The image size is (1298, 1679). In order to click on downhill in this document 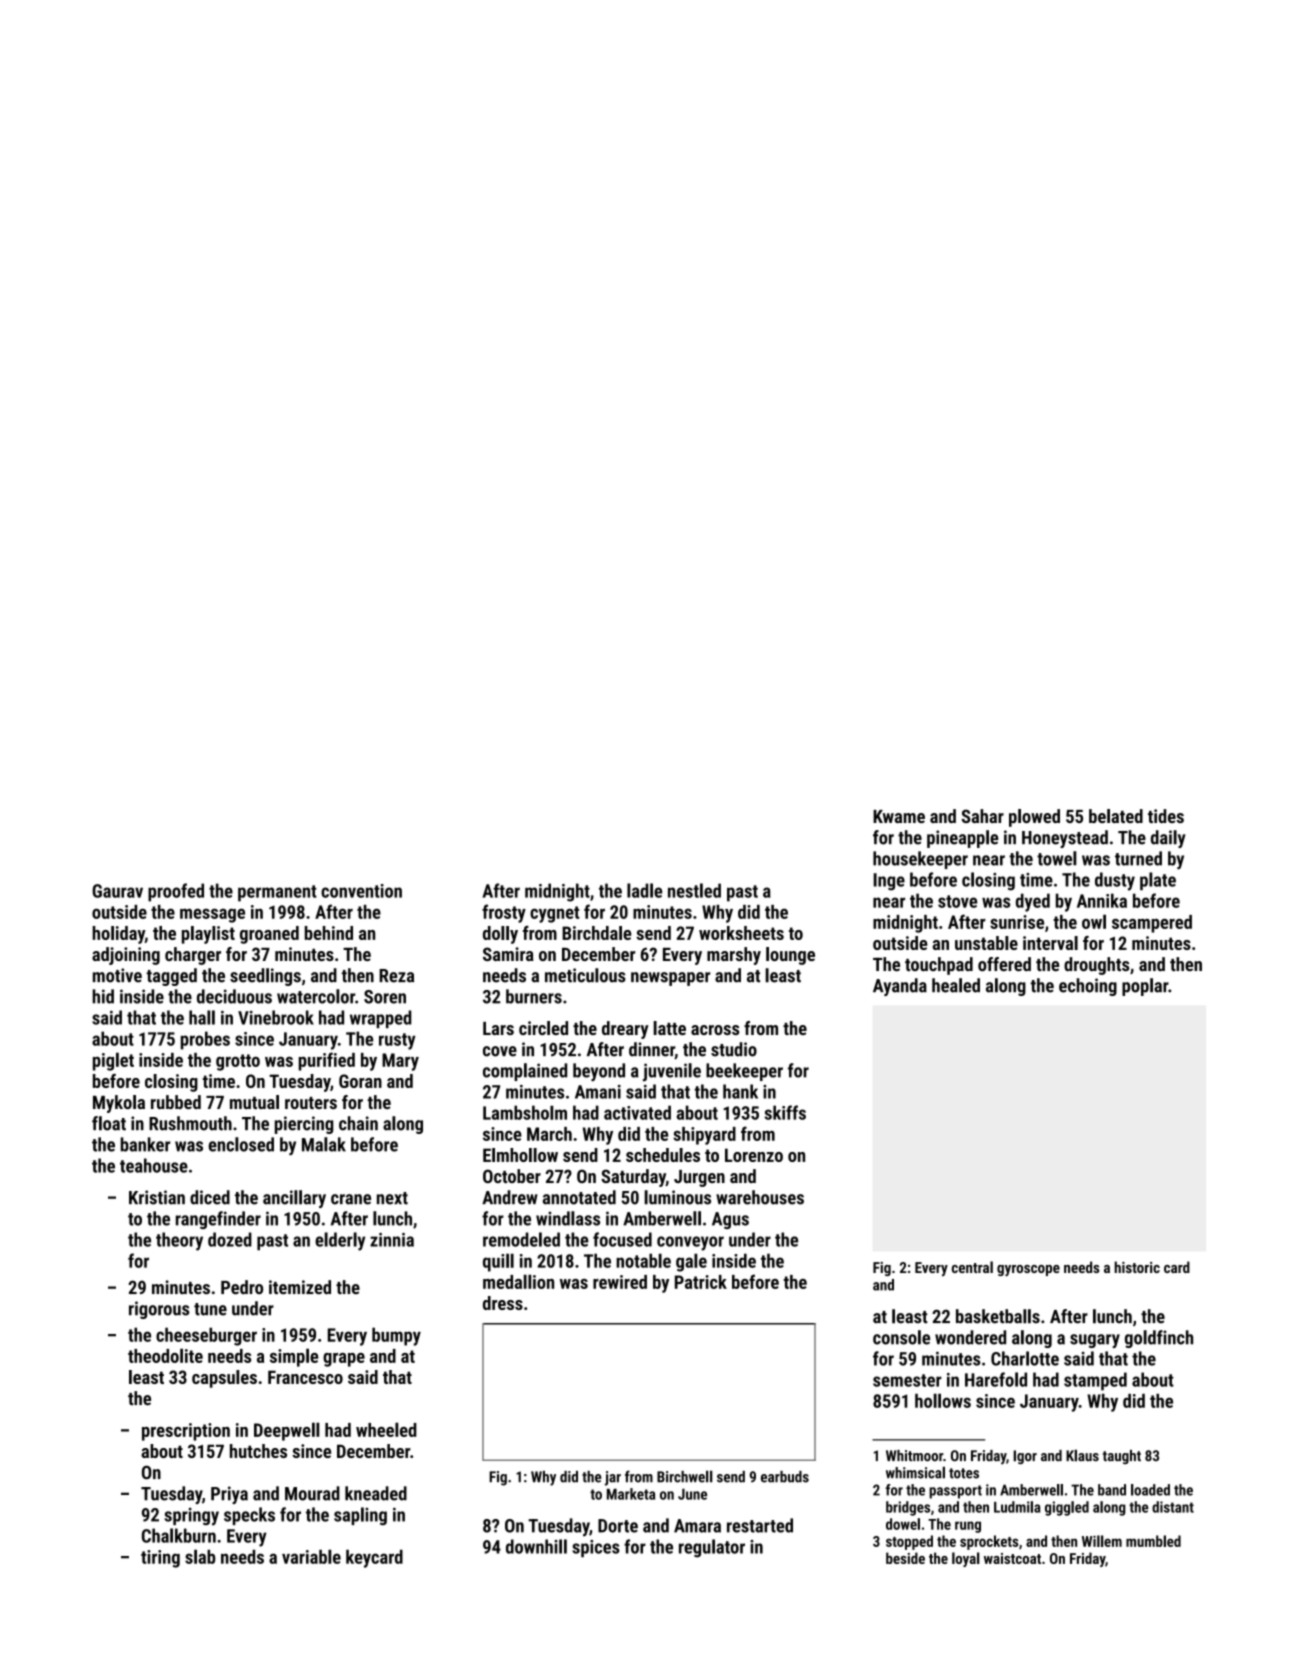, I will do `click(536, 1546)`.
